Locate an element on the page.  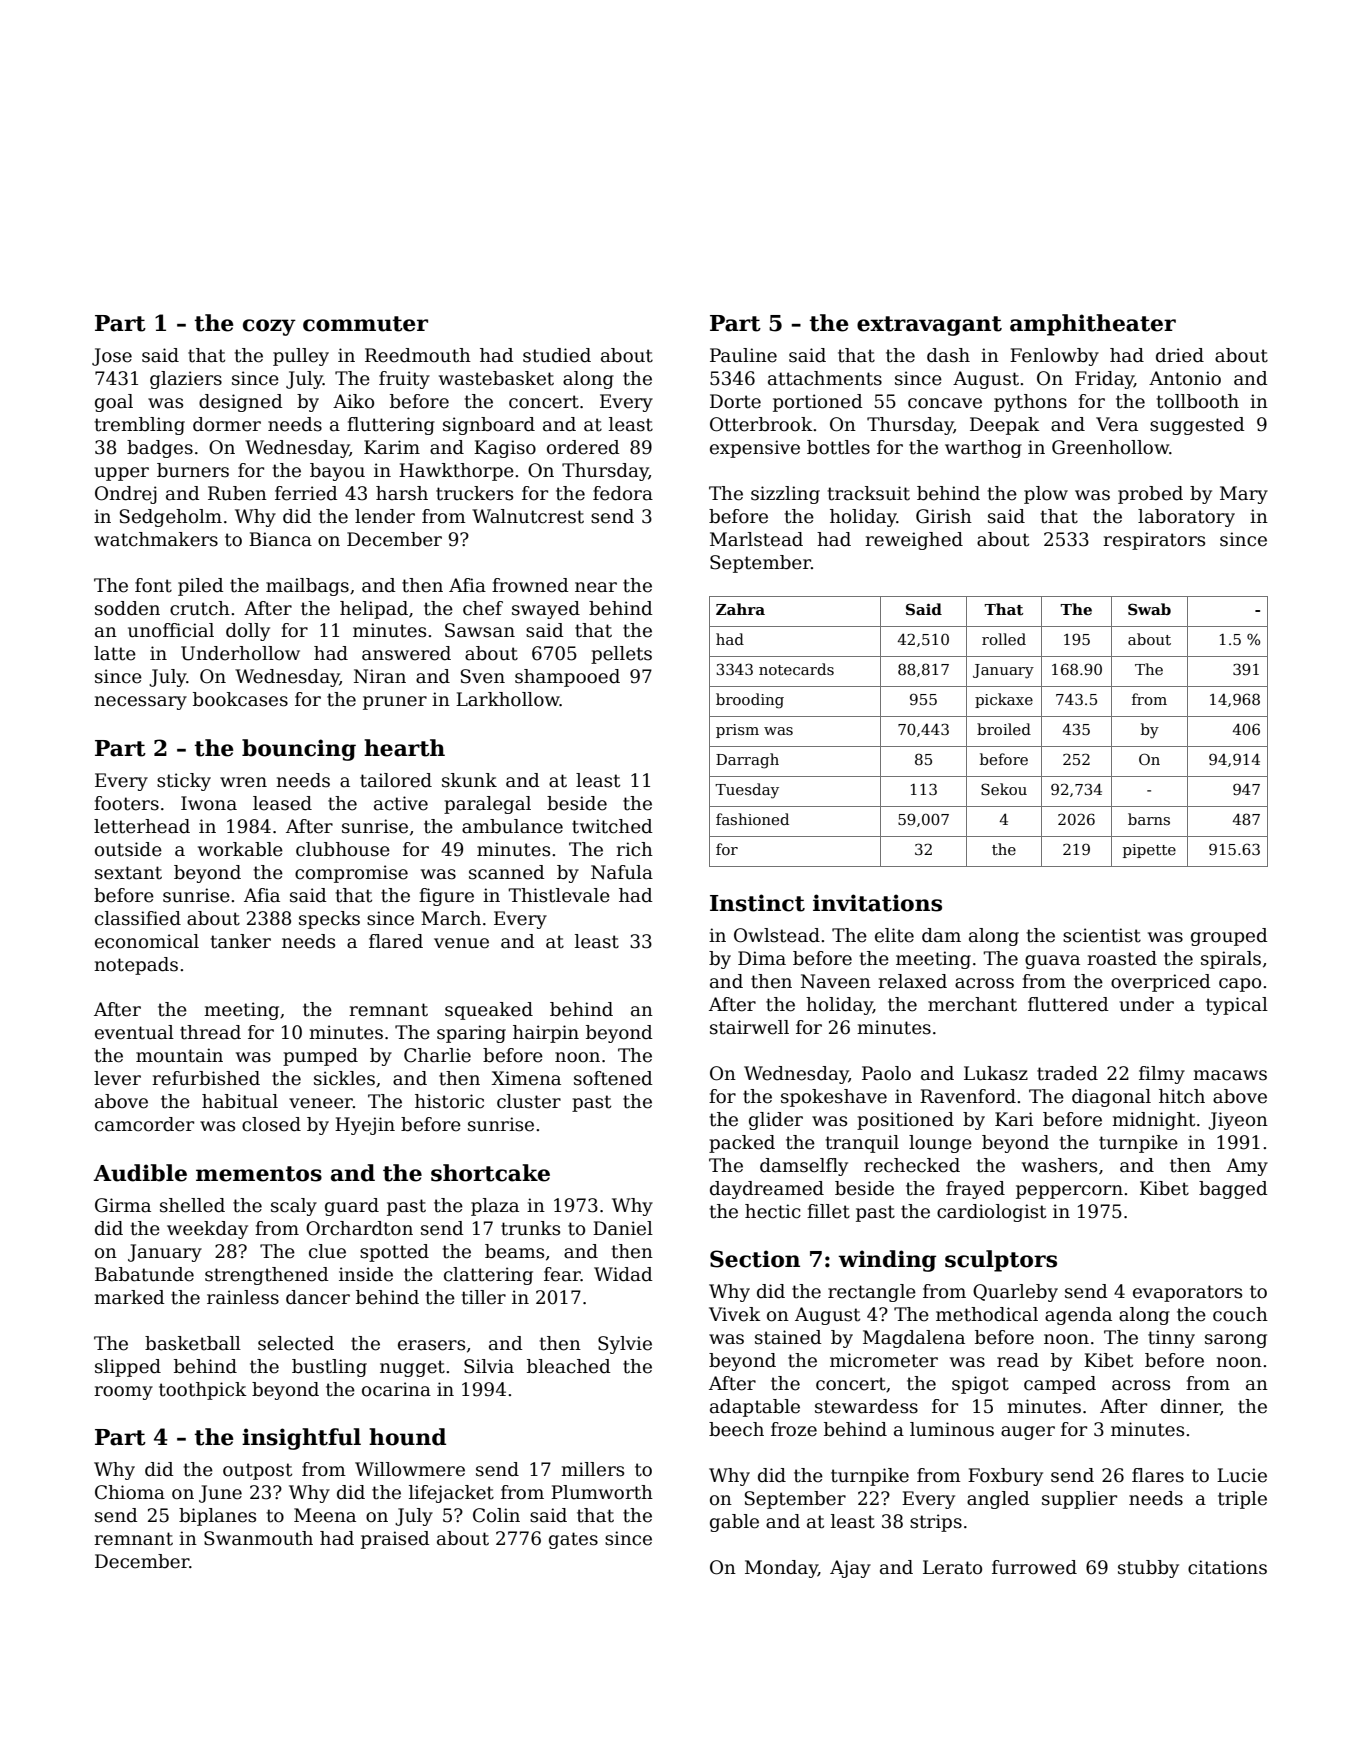
spokeshave is located at coordinates (834, 1098).
